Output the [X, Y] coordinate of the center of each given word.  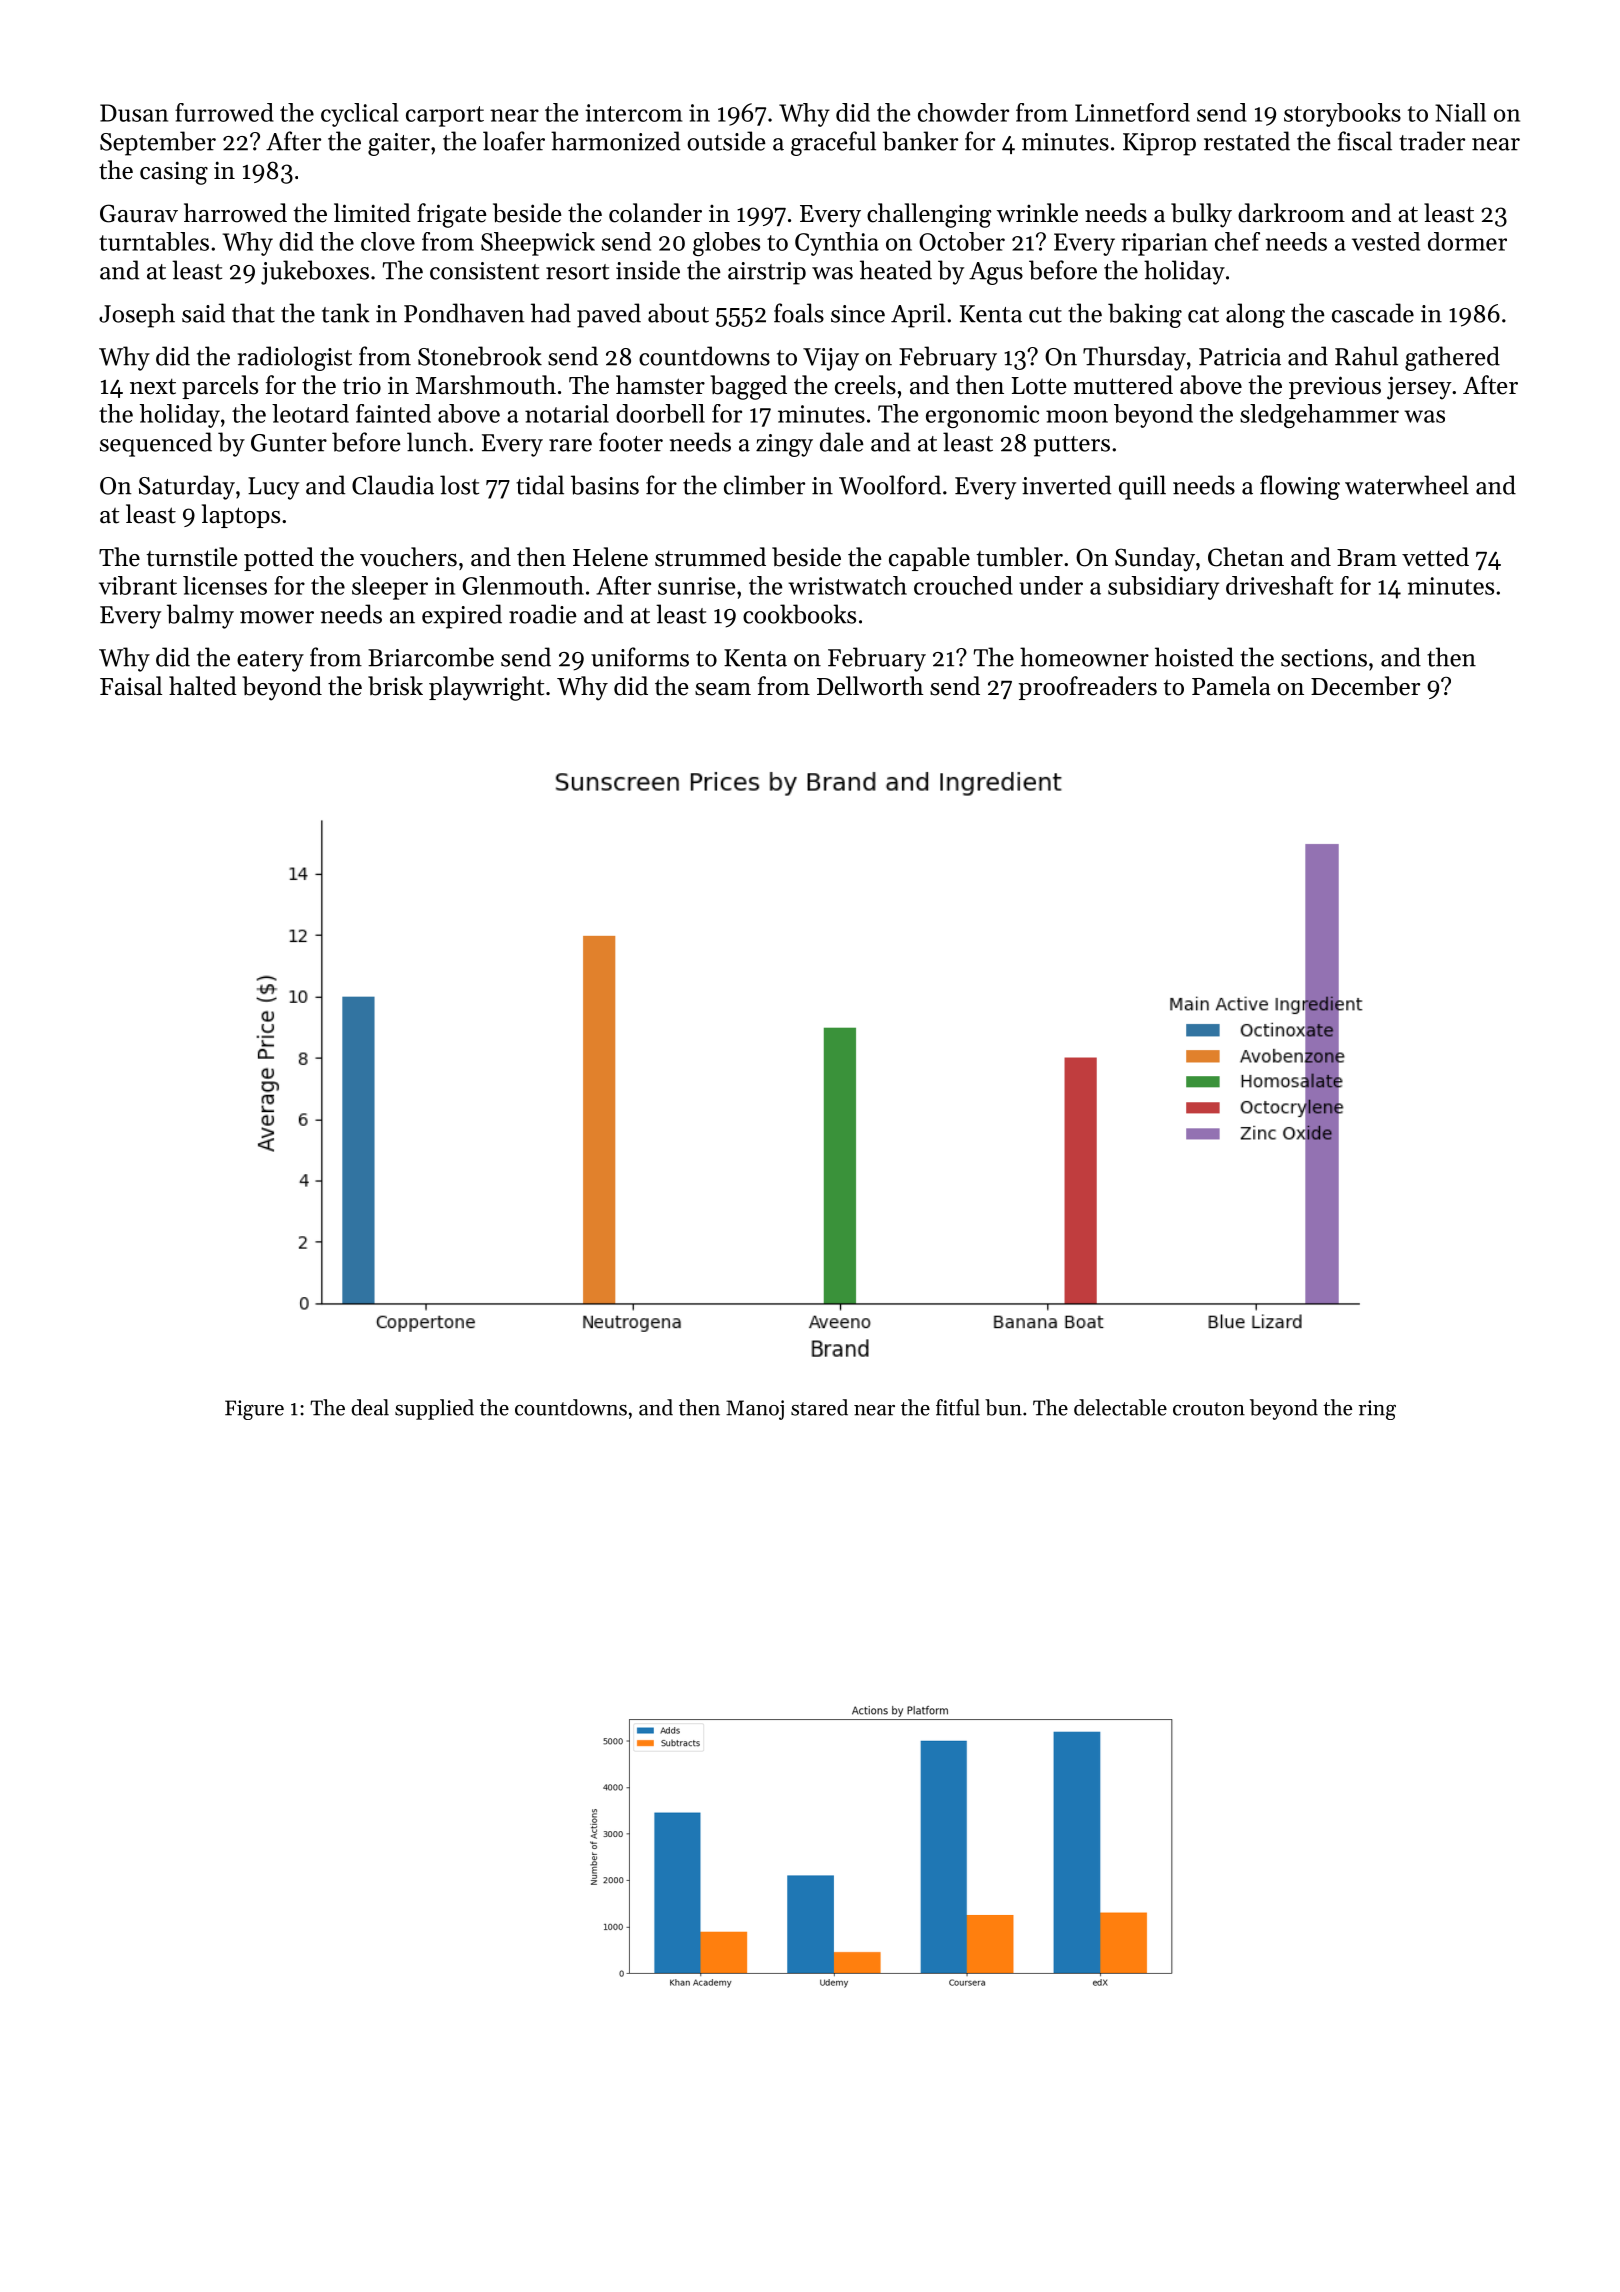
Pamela [1231, 686]
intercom [633, 113]
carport [445, 116]
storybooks [1342, 115]
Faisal [131, 686]
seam [723, 689]
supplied [434, 1409]
